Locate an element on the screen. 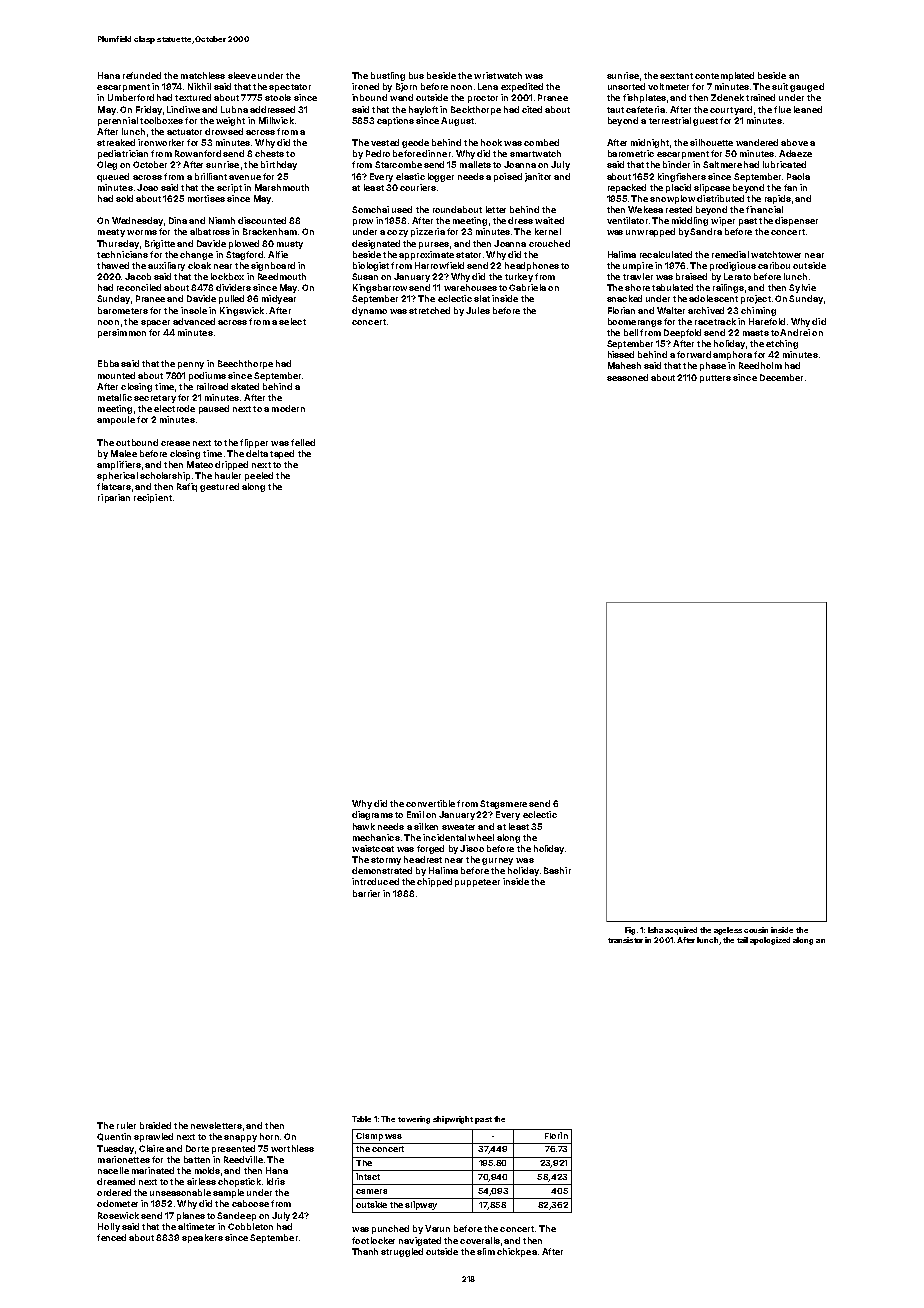 This screenshot has height=1308, width=924. sleeve is located at coordinates (242, 75).
